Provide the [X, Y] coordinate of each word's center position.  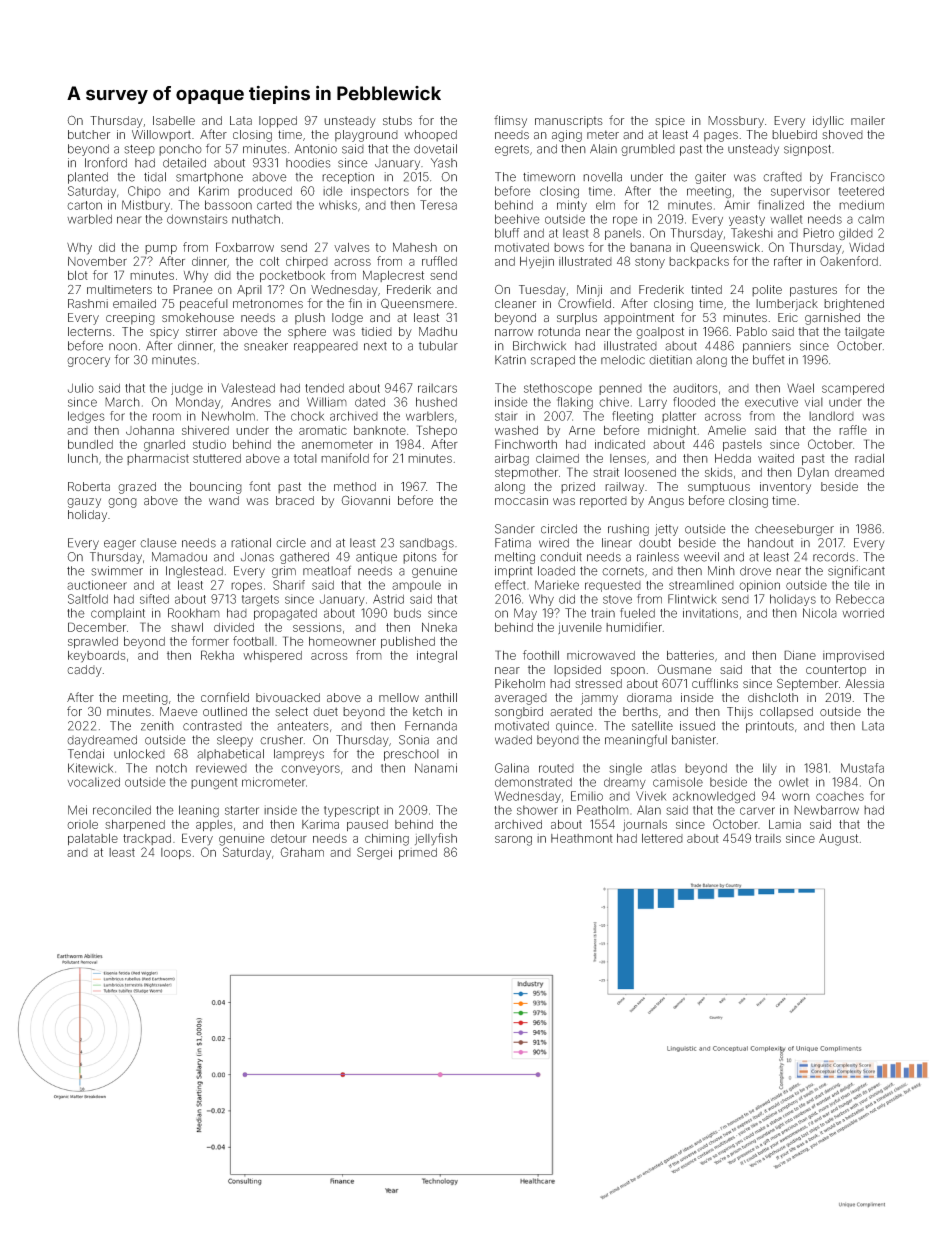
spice [670, 122]
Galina [512, 768]
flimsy [510, 121]
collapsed [786, 713]
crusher [281, 740]
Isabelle [174, 120]
